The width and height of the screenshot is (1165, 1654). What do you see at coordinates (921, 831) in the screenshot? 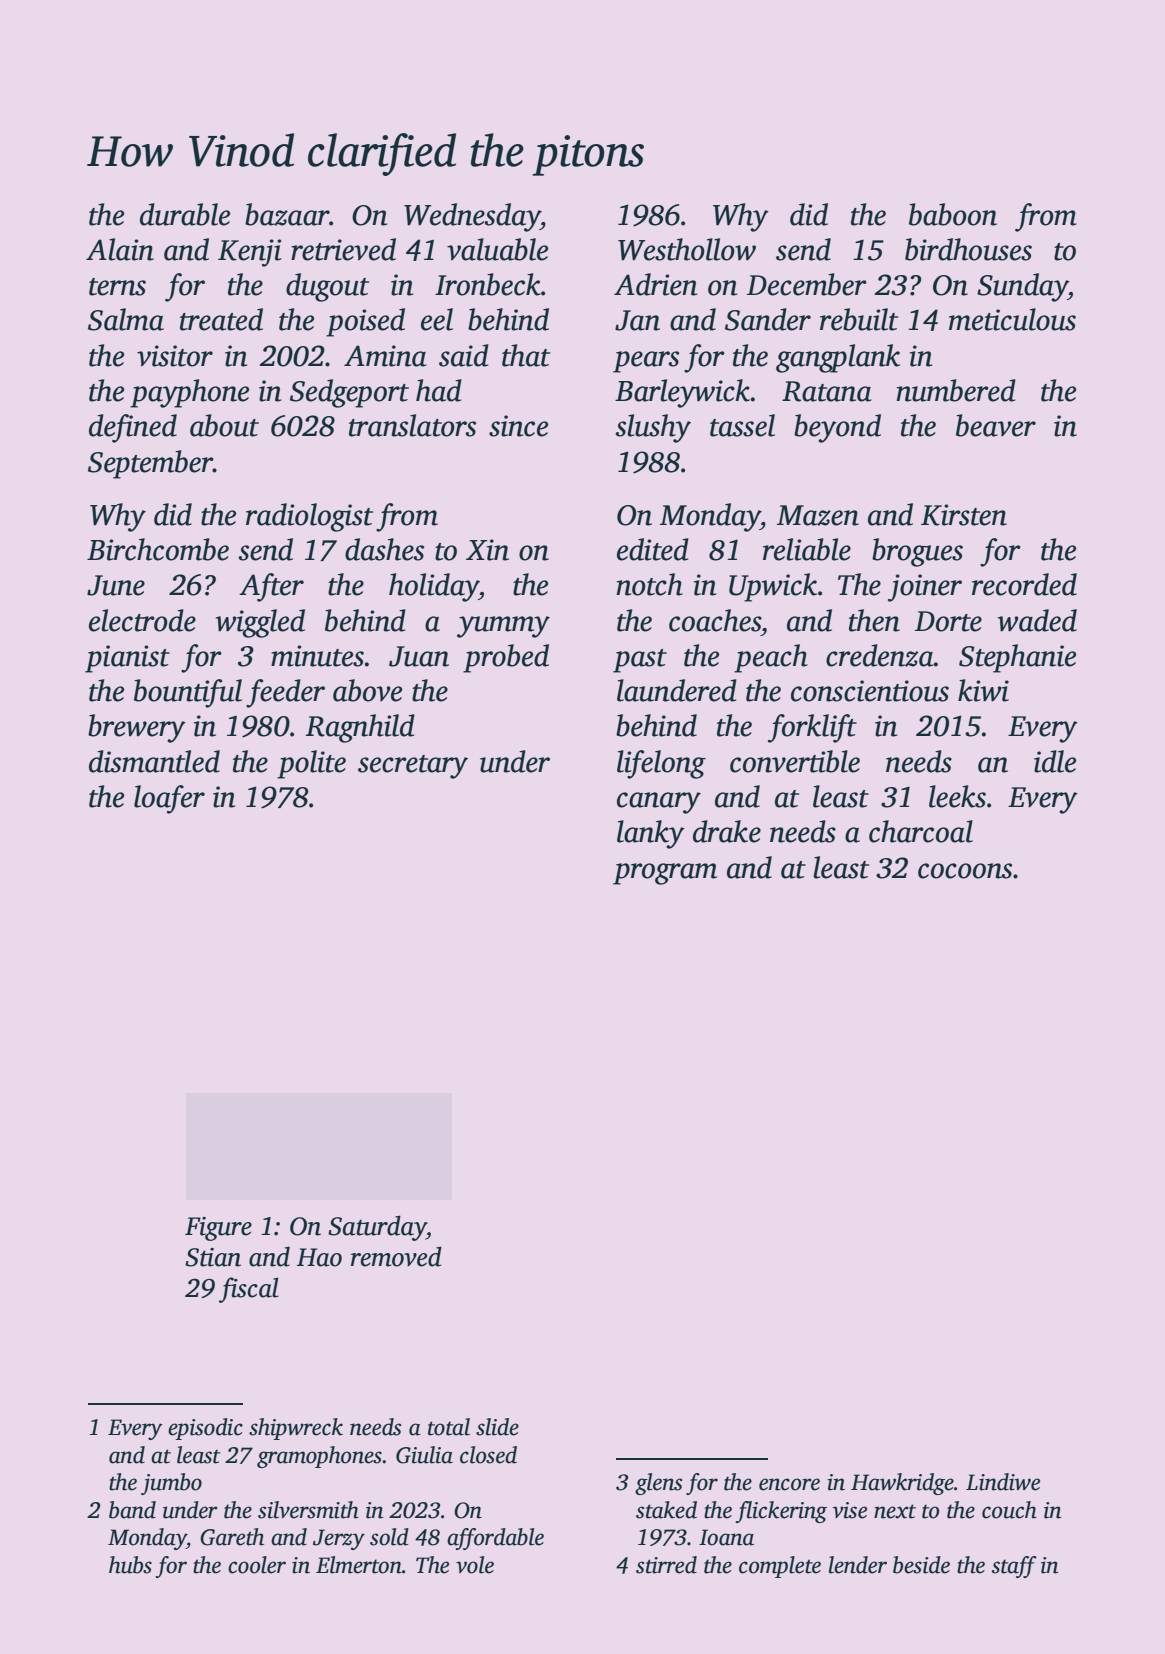
I see `charcoal` at bounding box center [921, 831].
